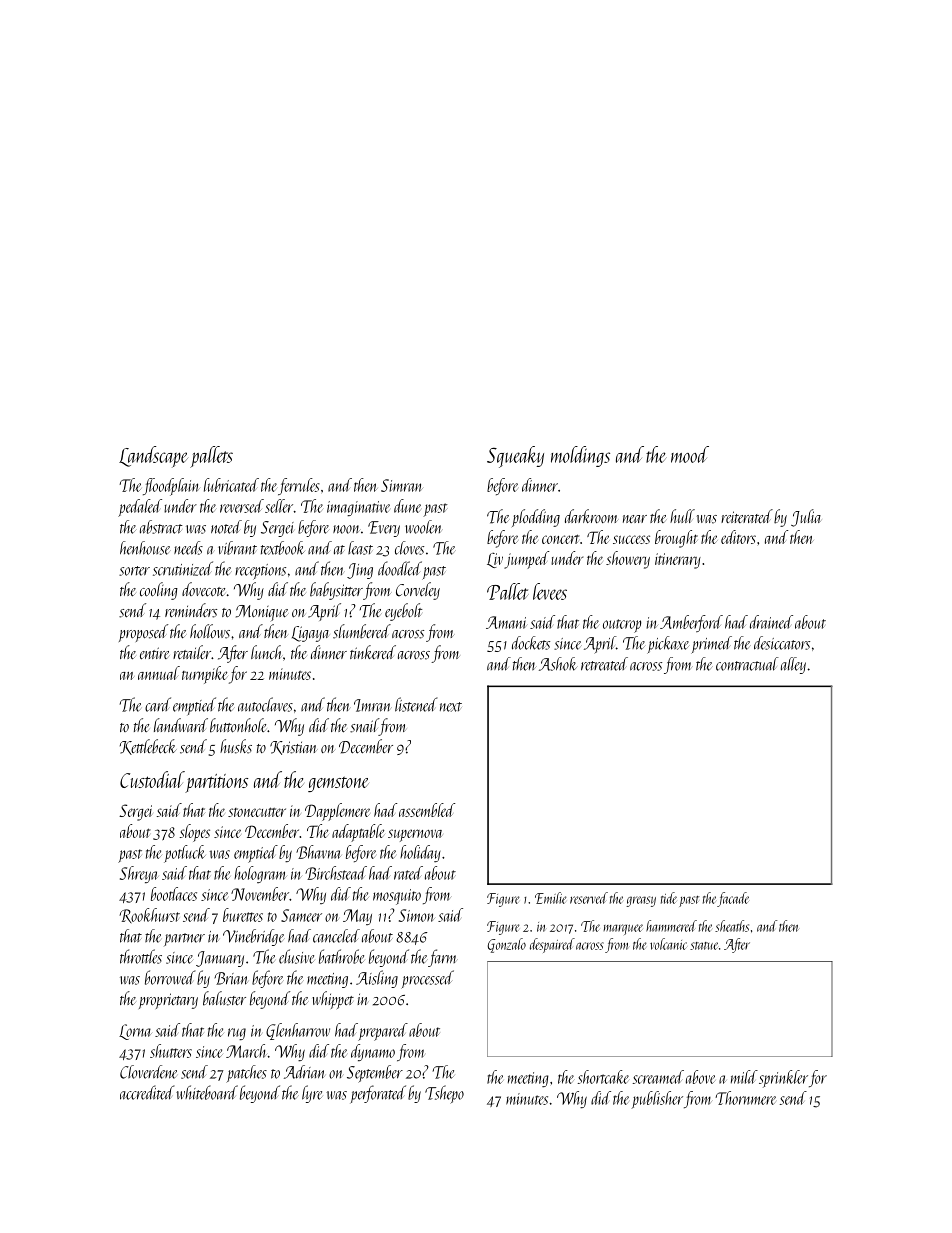 This screenshot has height=1233, width=952. I want to click on needs, so click(188, 548).
